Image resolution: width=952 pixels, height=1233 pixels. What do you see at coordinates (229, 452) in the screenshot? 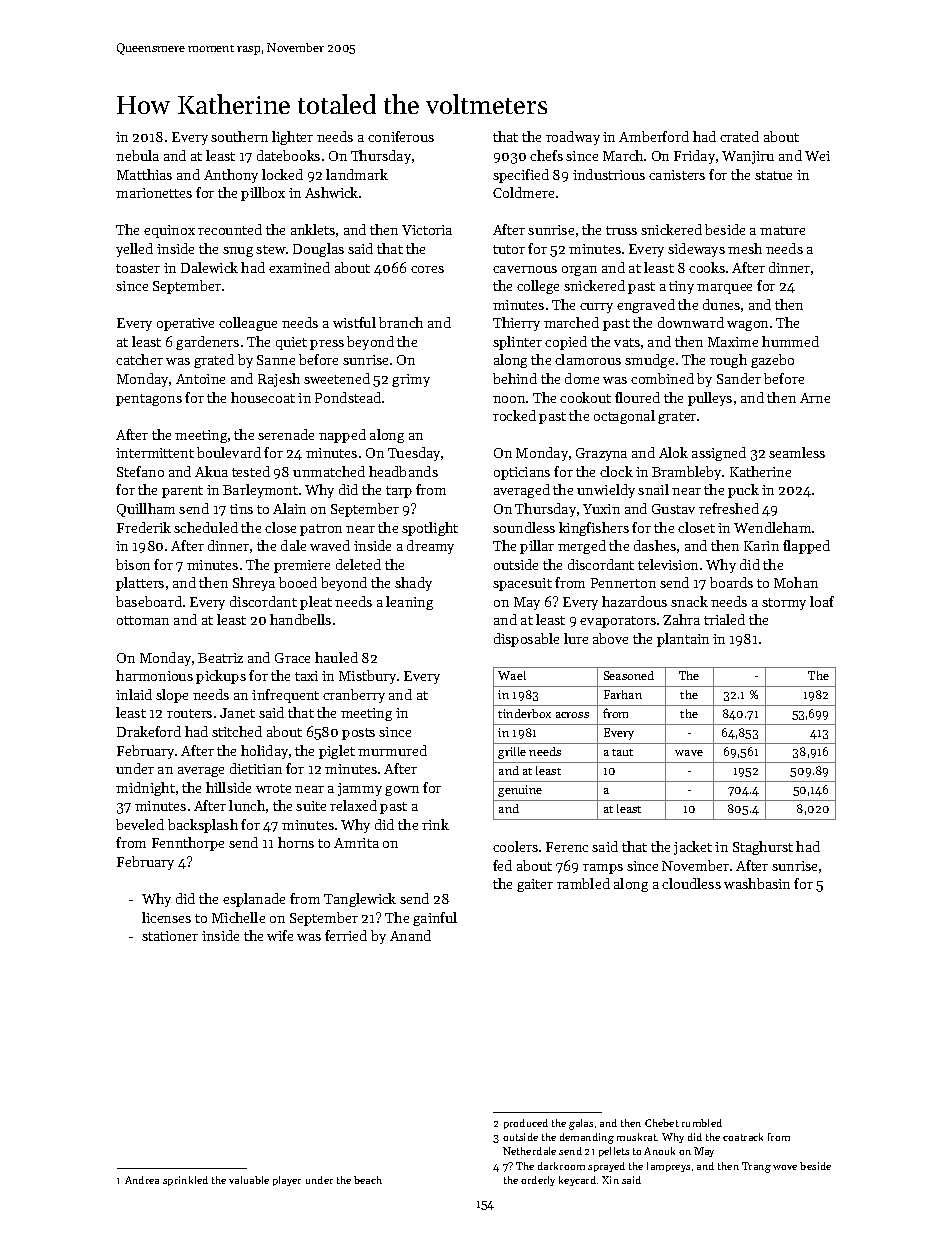
I see `boulevard` at bounding box center [229, 452].
